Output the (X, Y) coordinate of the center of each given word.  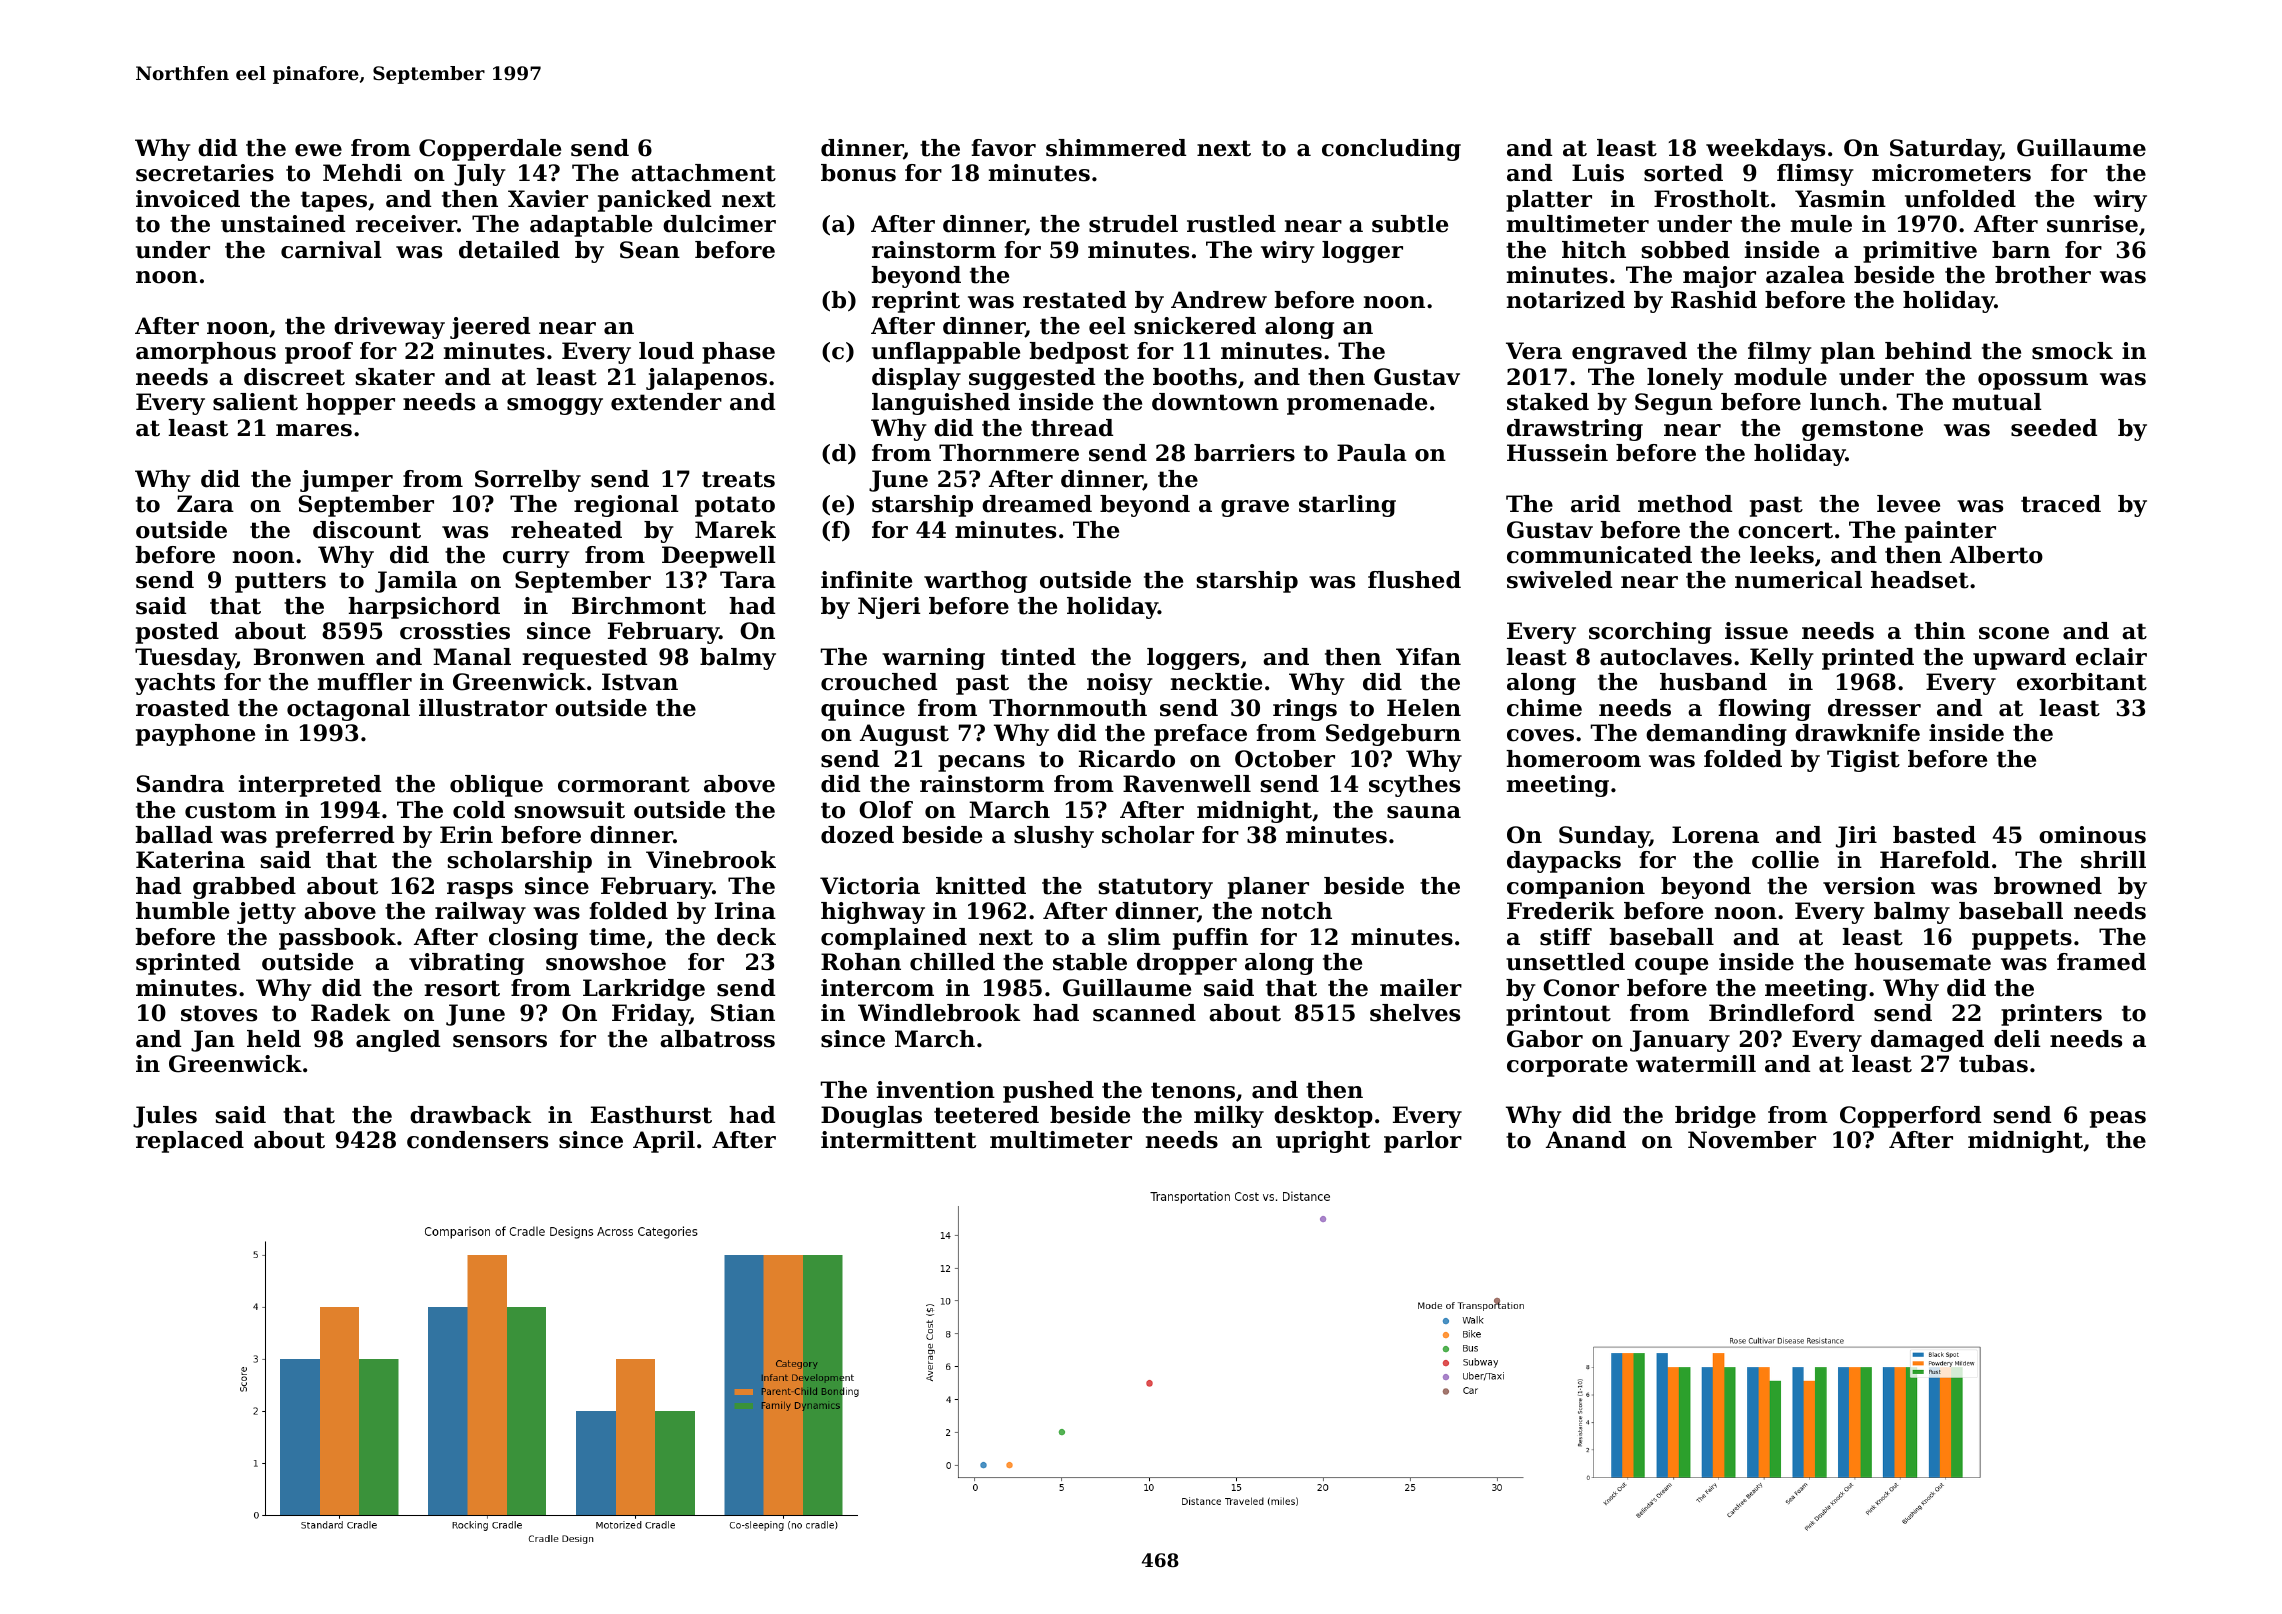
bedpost (1079, 353)
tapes (334, 201)
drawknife (1857, 733)
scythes (1414, 786)
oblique (496, 786)
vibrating (466, 964)
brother (2043, 275)
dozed (857, 835)
